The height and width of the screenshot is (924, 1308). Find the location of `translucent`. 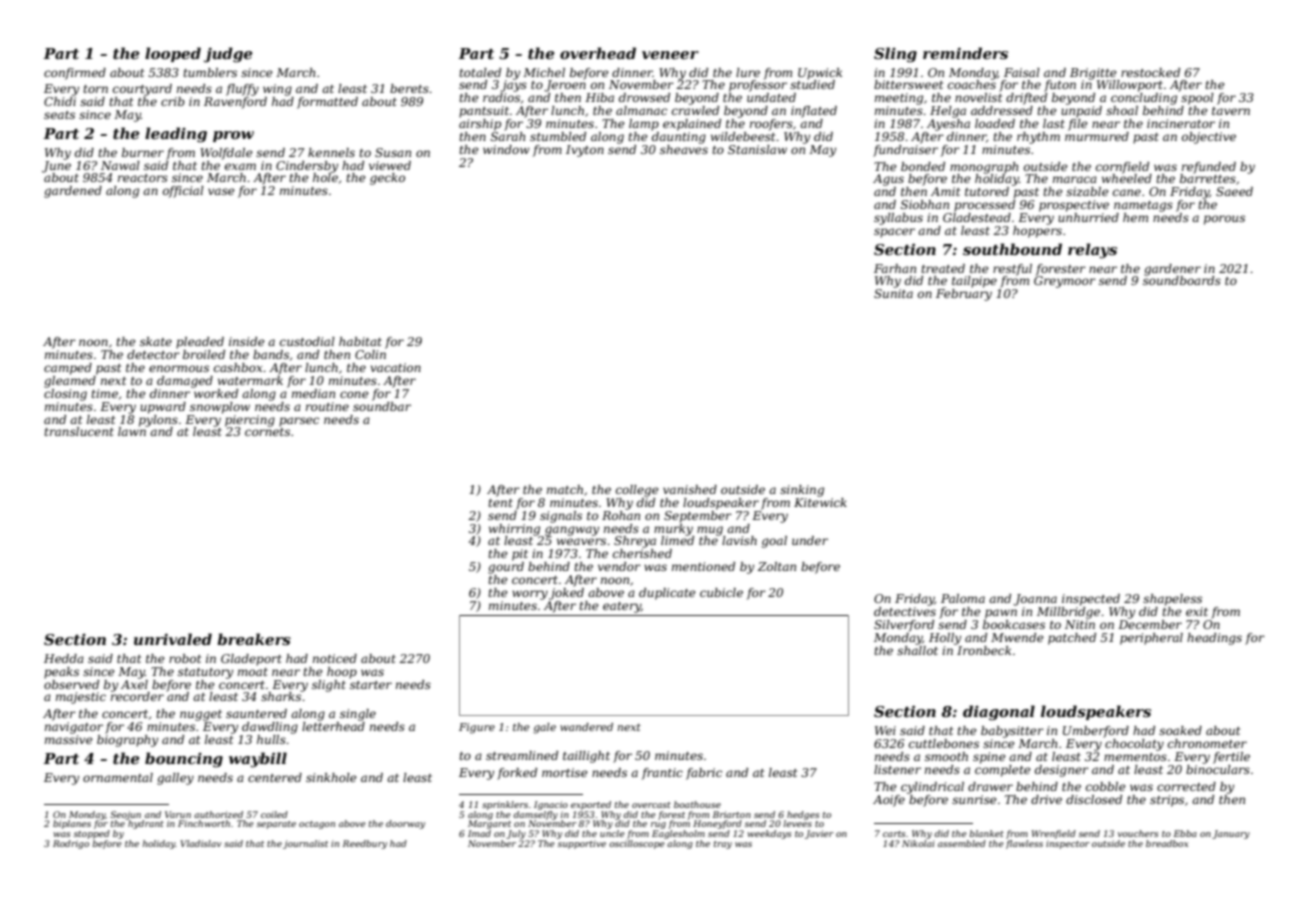

translucent is located at coordinates (79, 431).
